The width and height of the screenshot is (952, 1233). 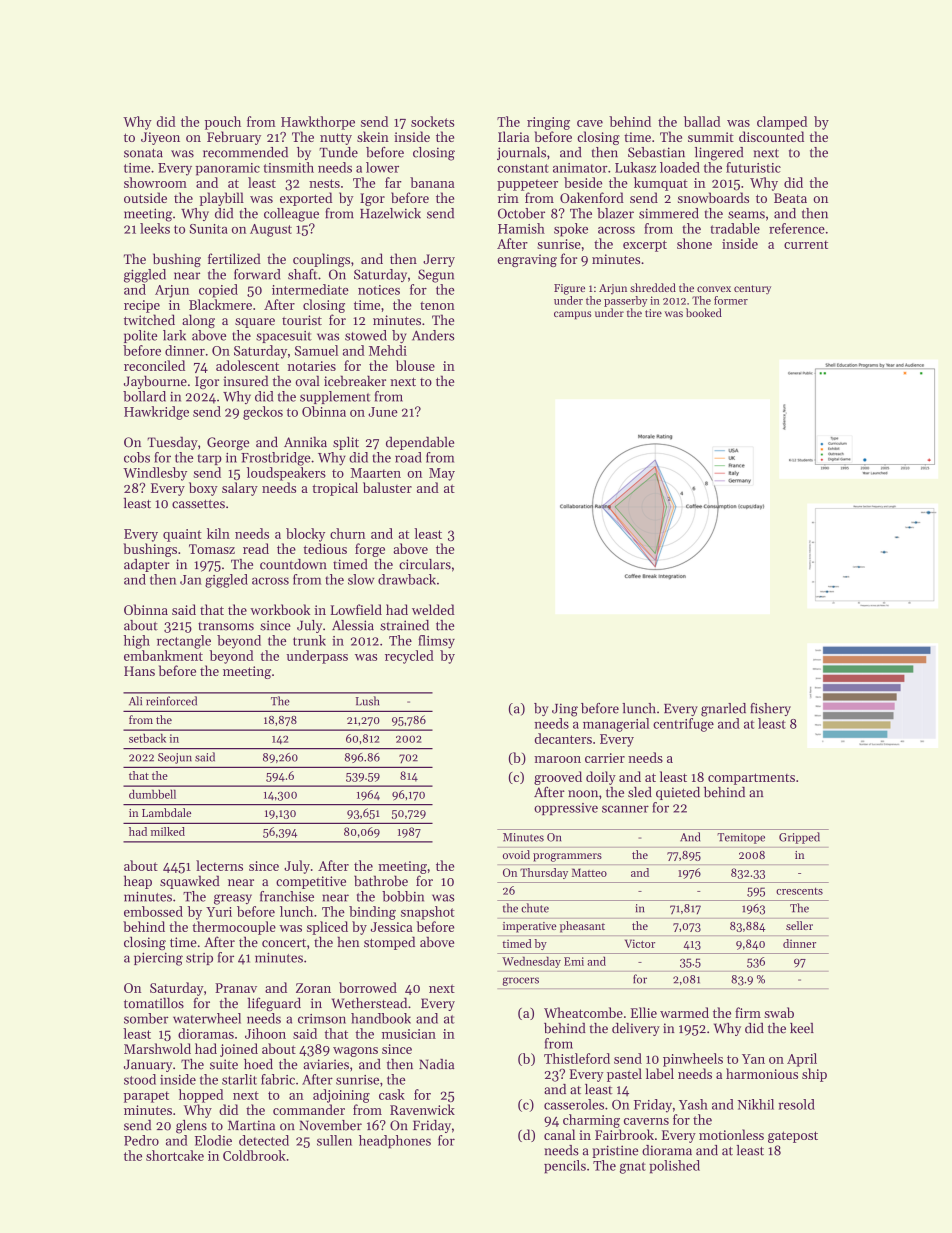 What do you see at coordinates (425, 564) in the screenshot?
I see `circulars` at bounding box center [425, 564].
